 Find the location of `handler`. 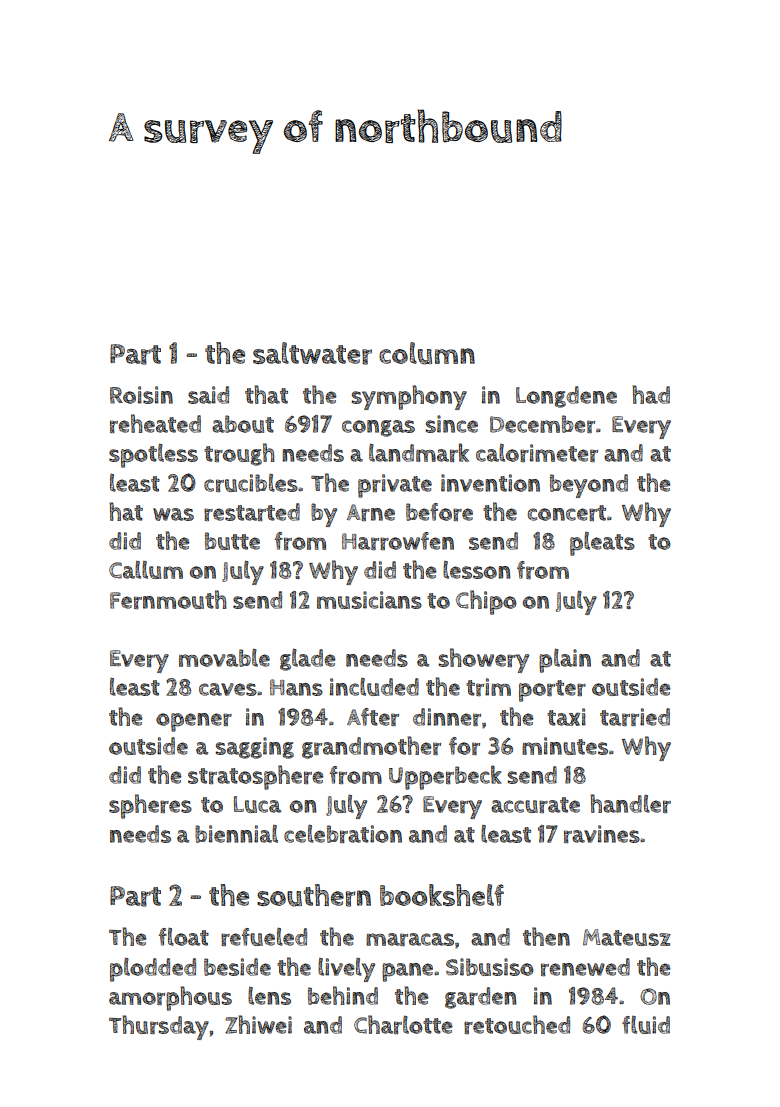

handler is located at coordinates (630, 803).
